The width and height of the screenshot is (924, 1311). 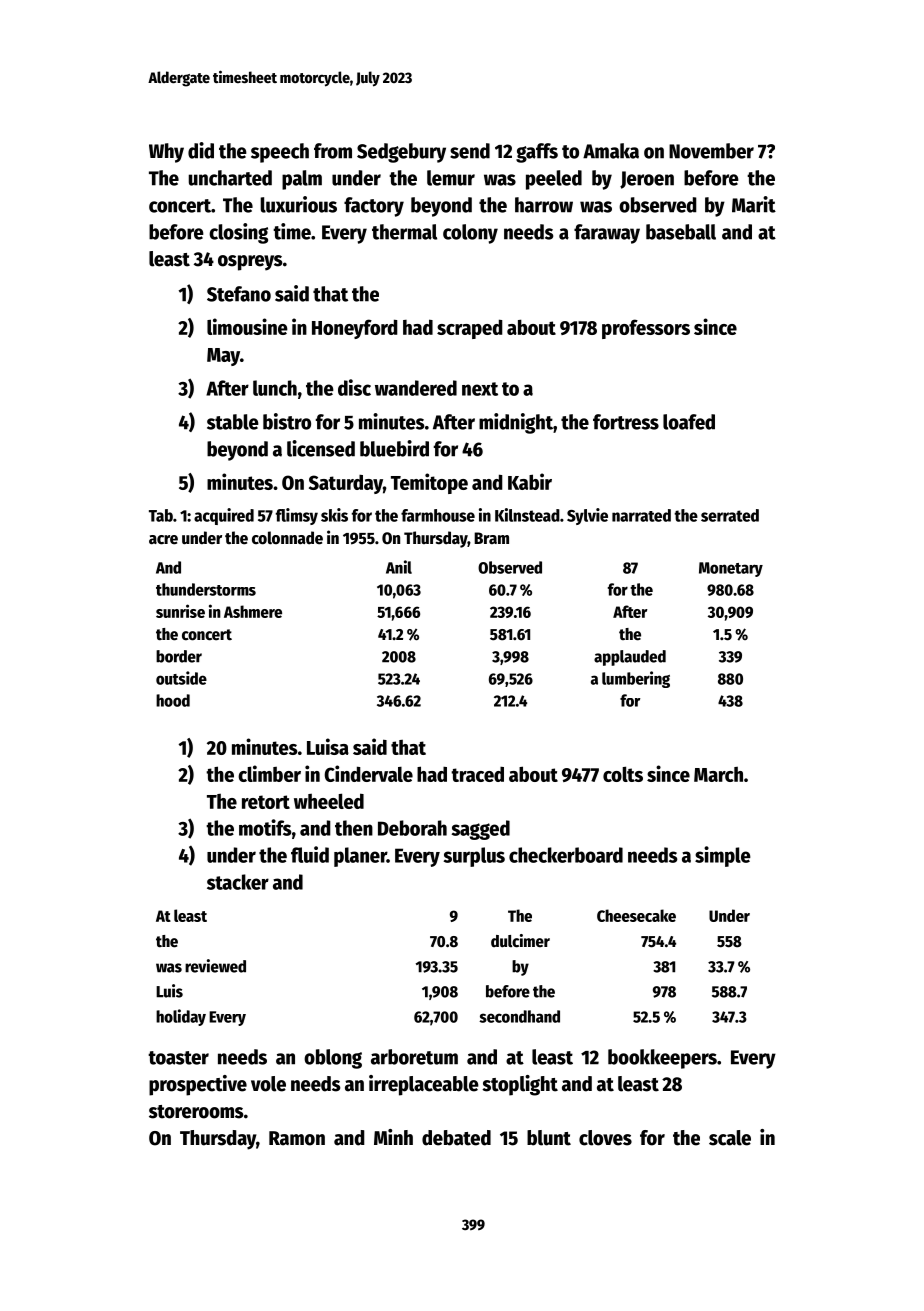 What do you see at coordinates (253, 611) in the screenshot?
I see `Ashmere` at bounding box center [253, 611].
